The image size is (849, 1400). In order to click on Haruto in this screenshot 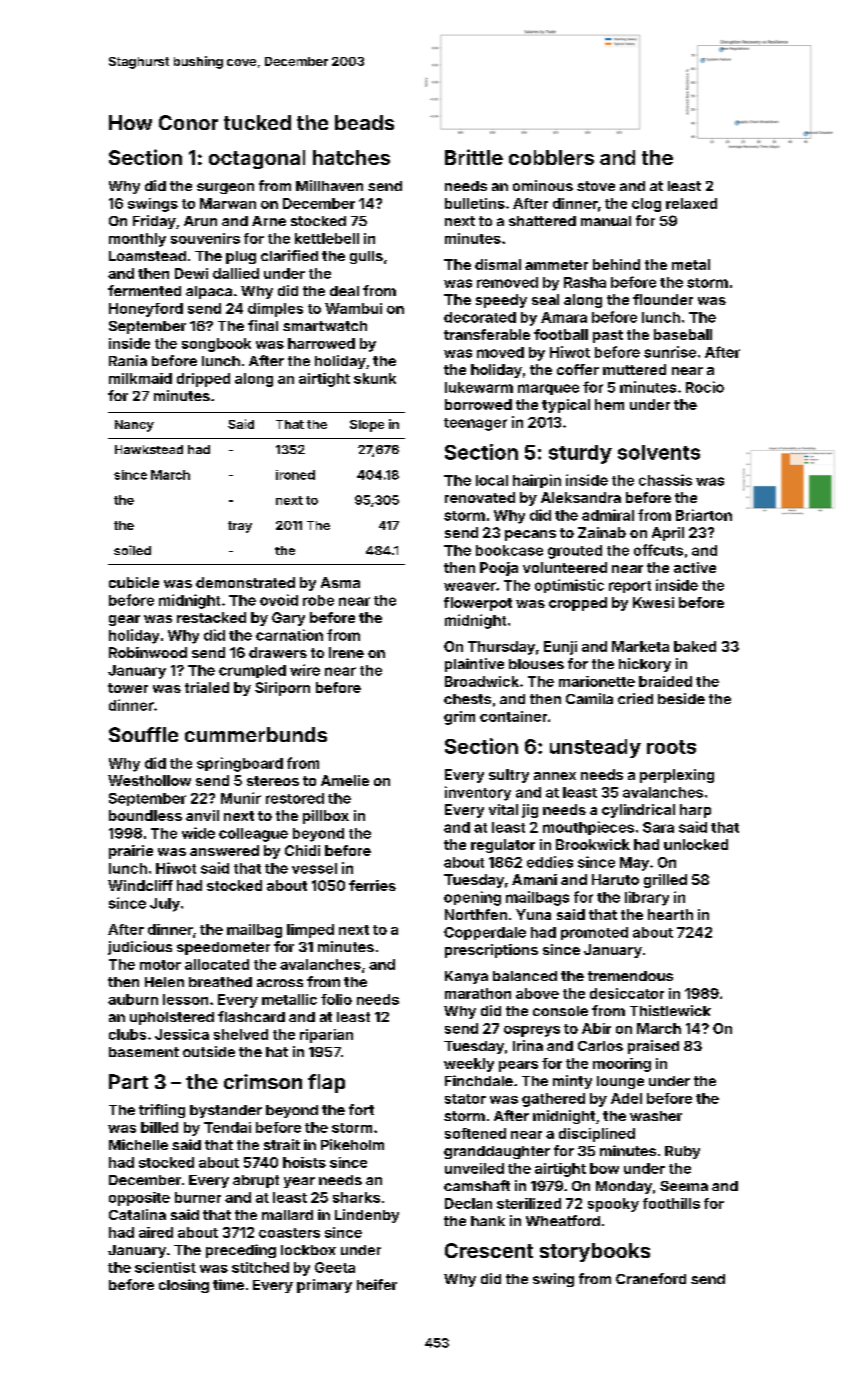, I will do `click(615, 879)`.
